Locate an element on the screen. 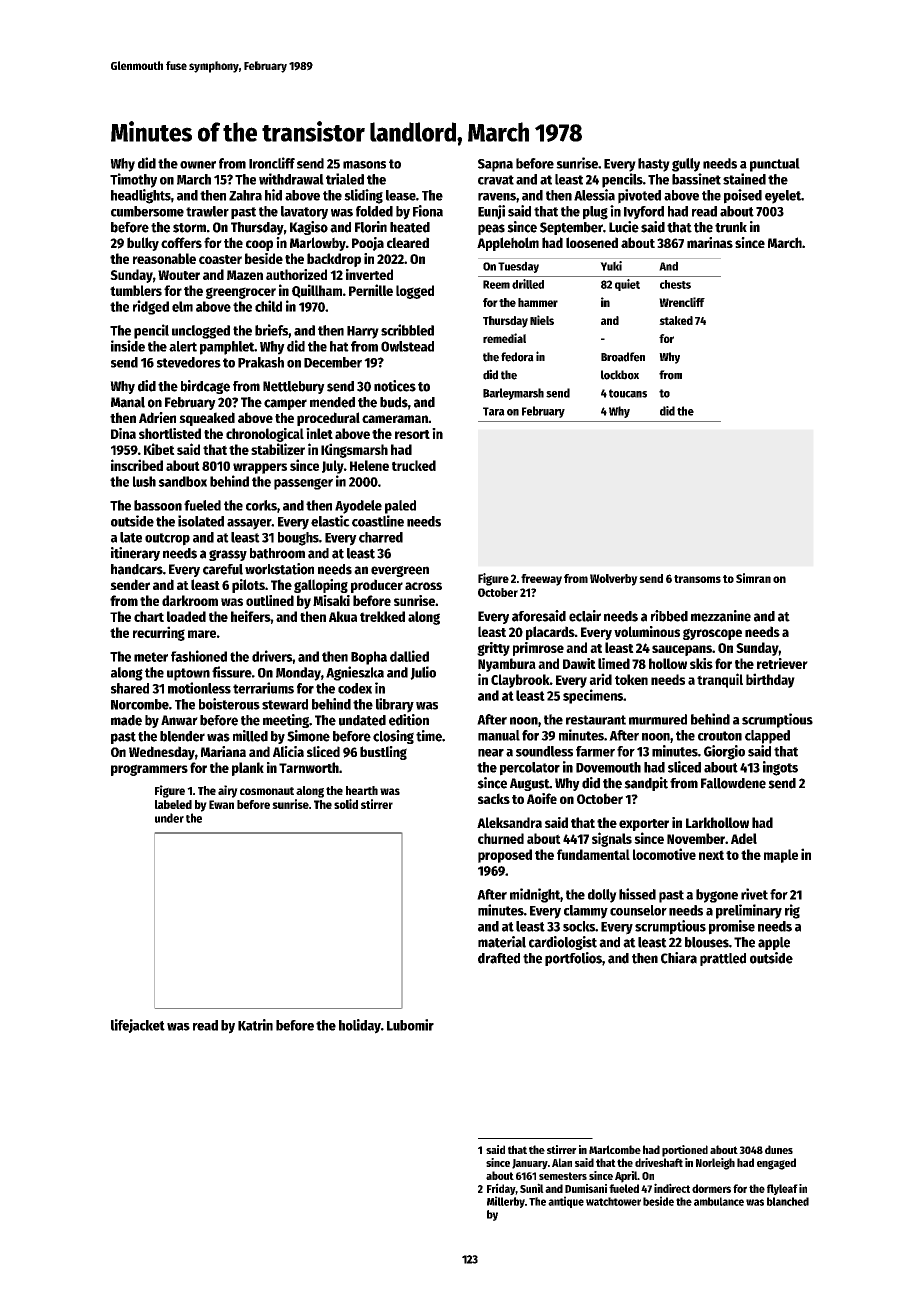 This screenshot has height=1308, width=924. toucans is located at coordinates (628, 393).
